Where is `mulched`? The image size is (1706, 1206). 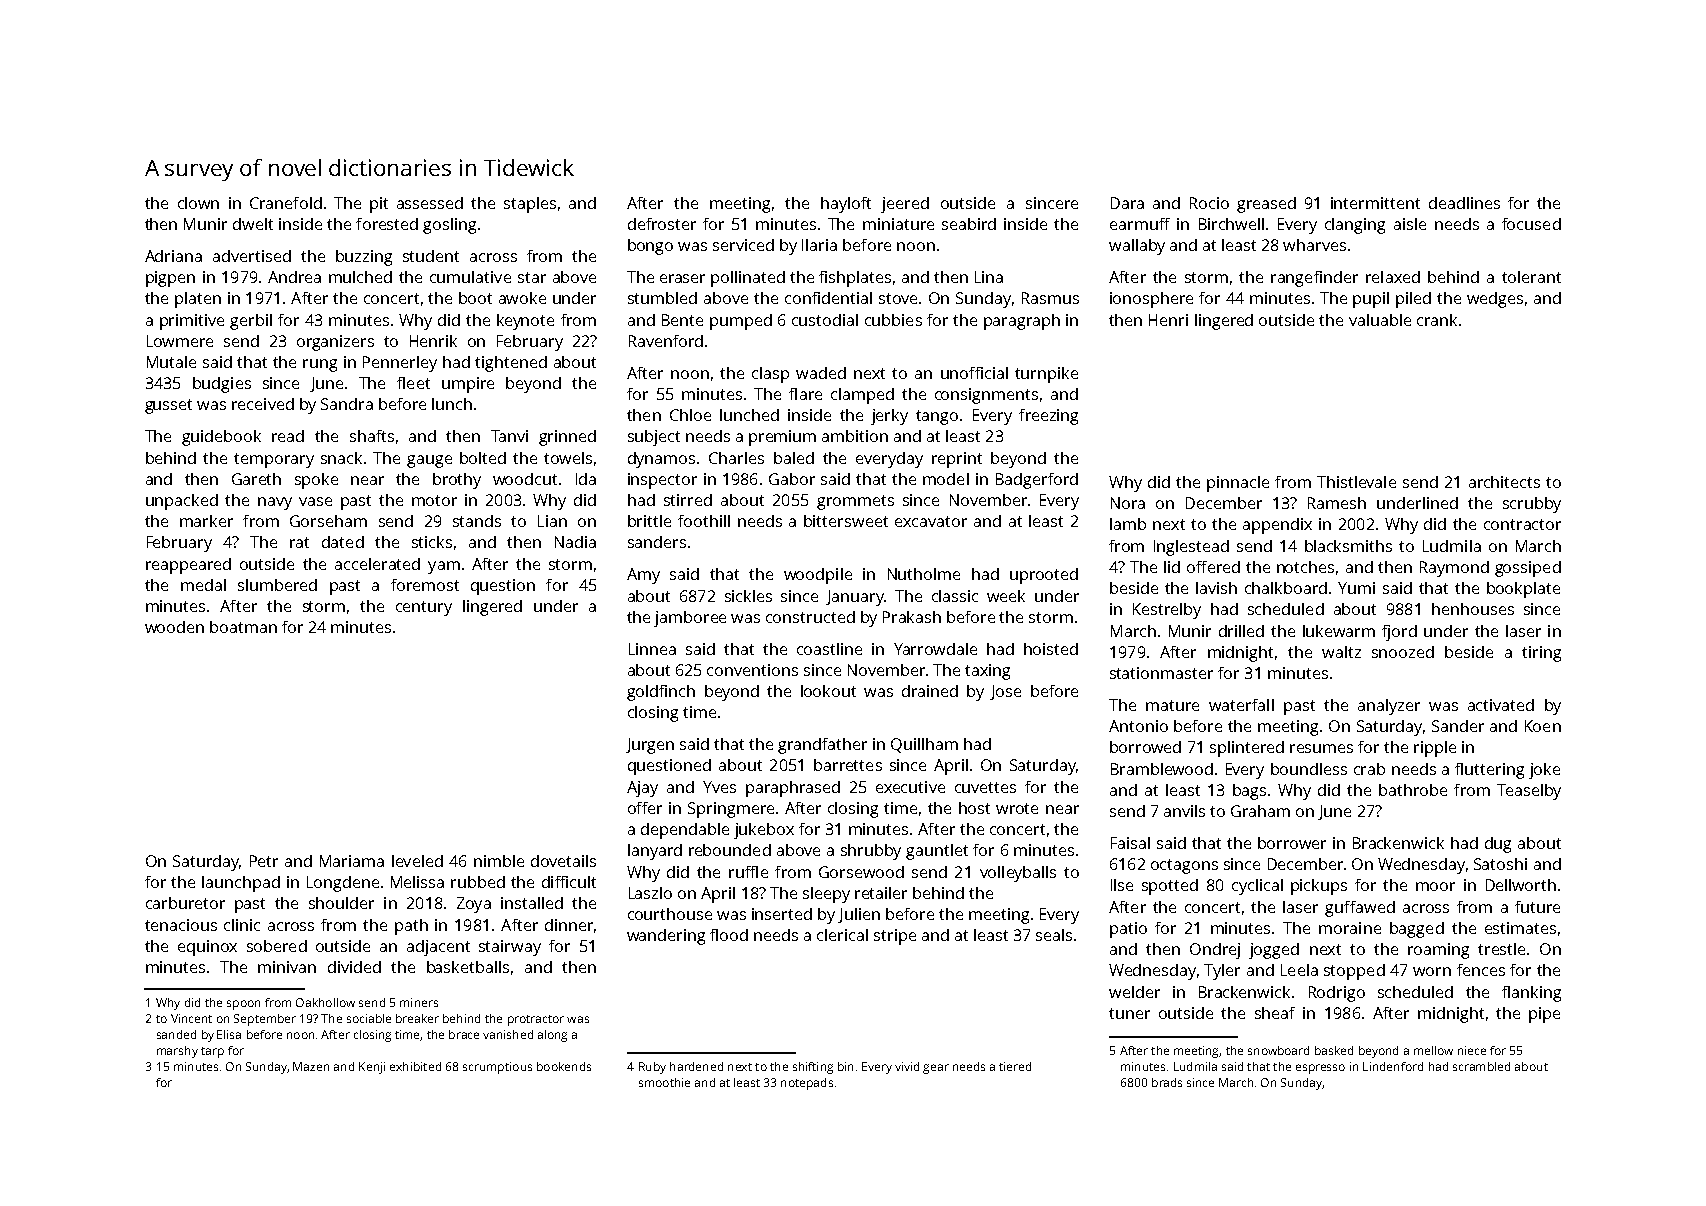
mulched is located at coordinates (360, 277).
